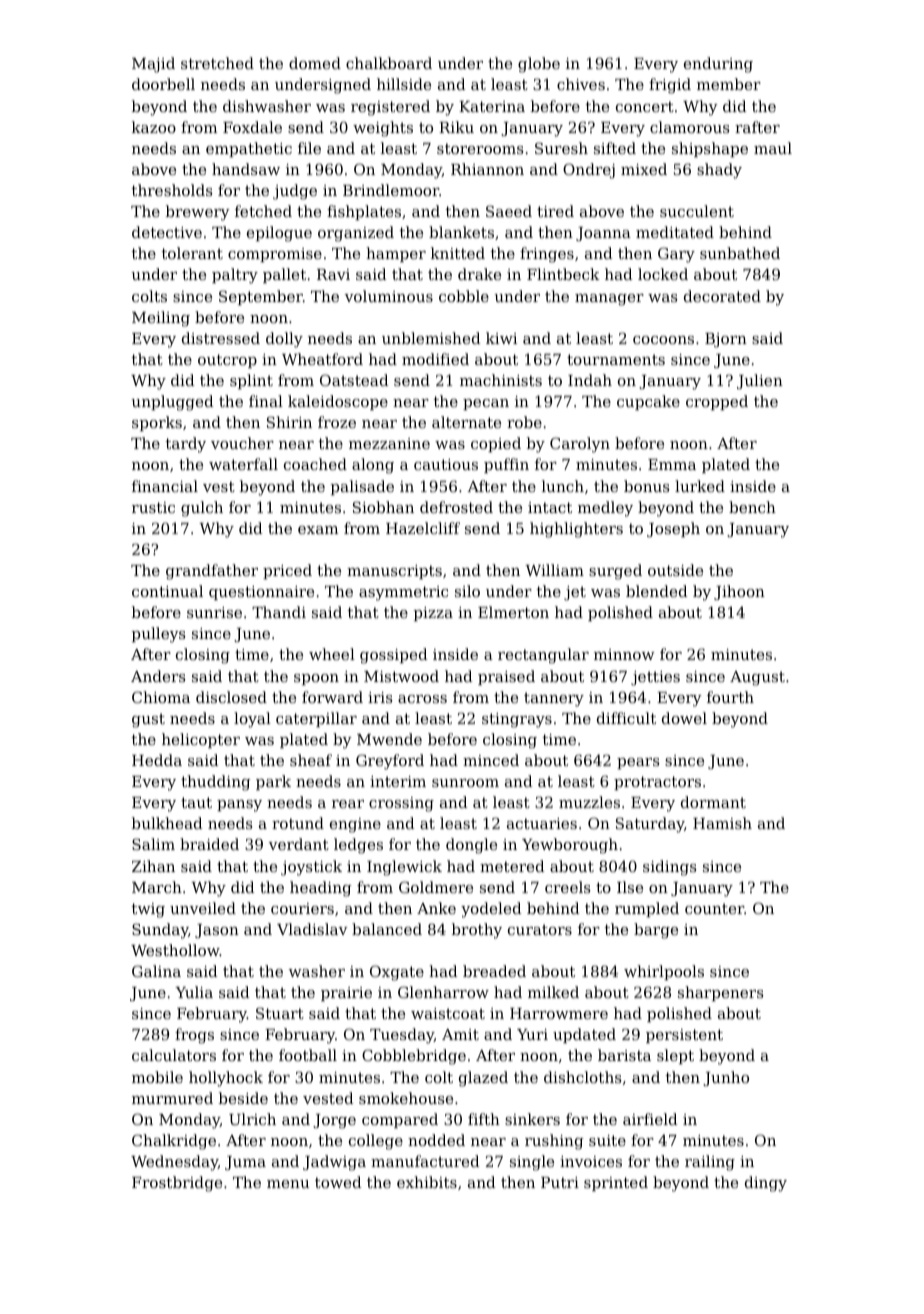  Describe the element at coordinates (334, 1121) in the screenshot. I see `Jorge` at that location.
